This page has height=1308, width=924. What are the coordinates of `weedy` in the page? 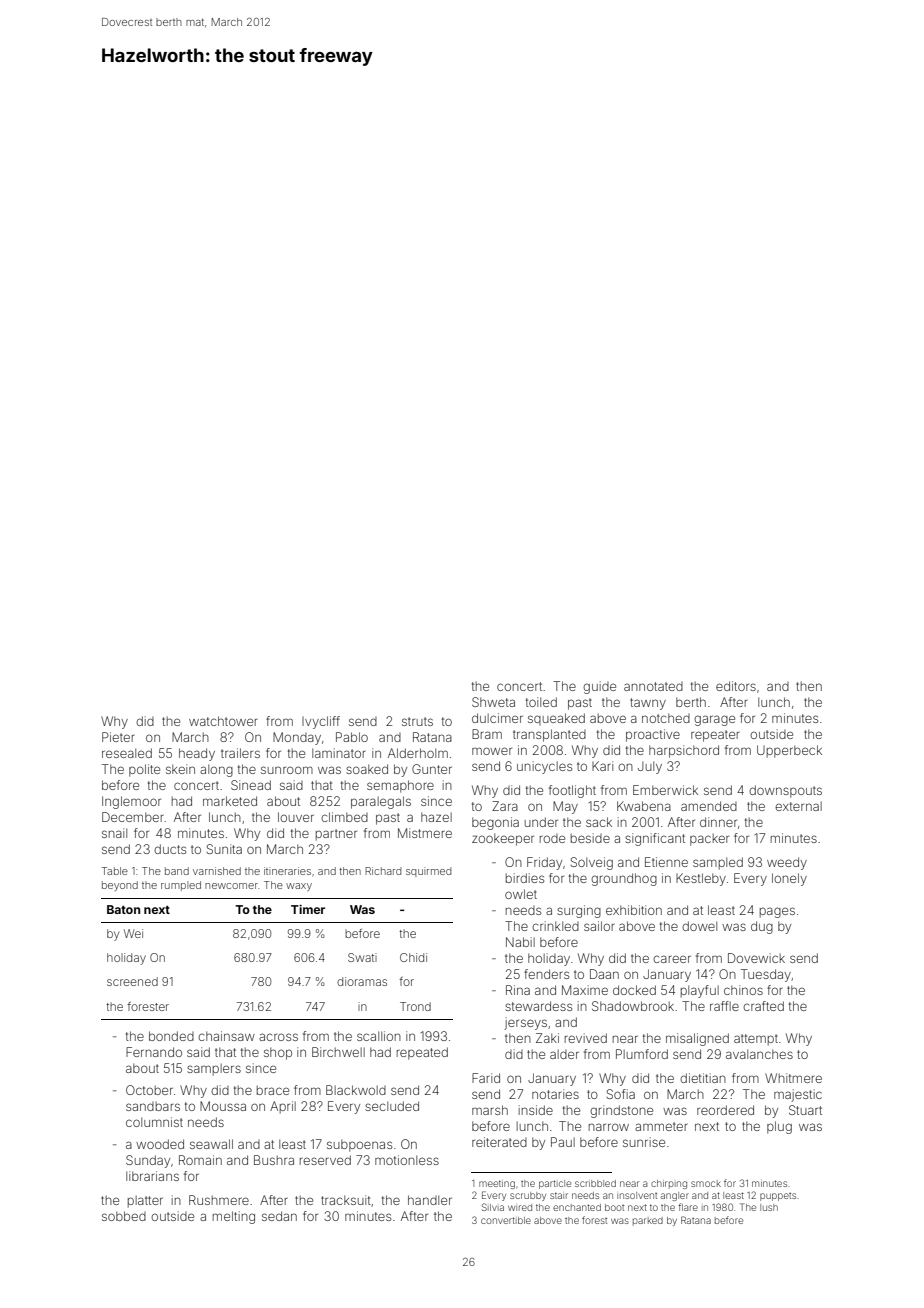 It's located at (787, 863).
